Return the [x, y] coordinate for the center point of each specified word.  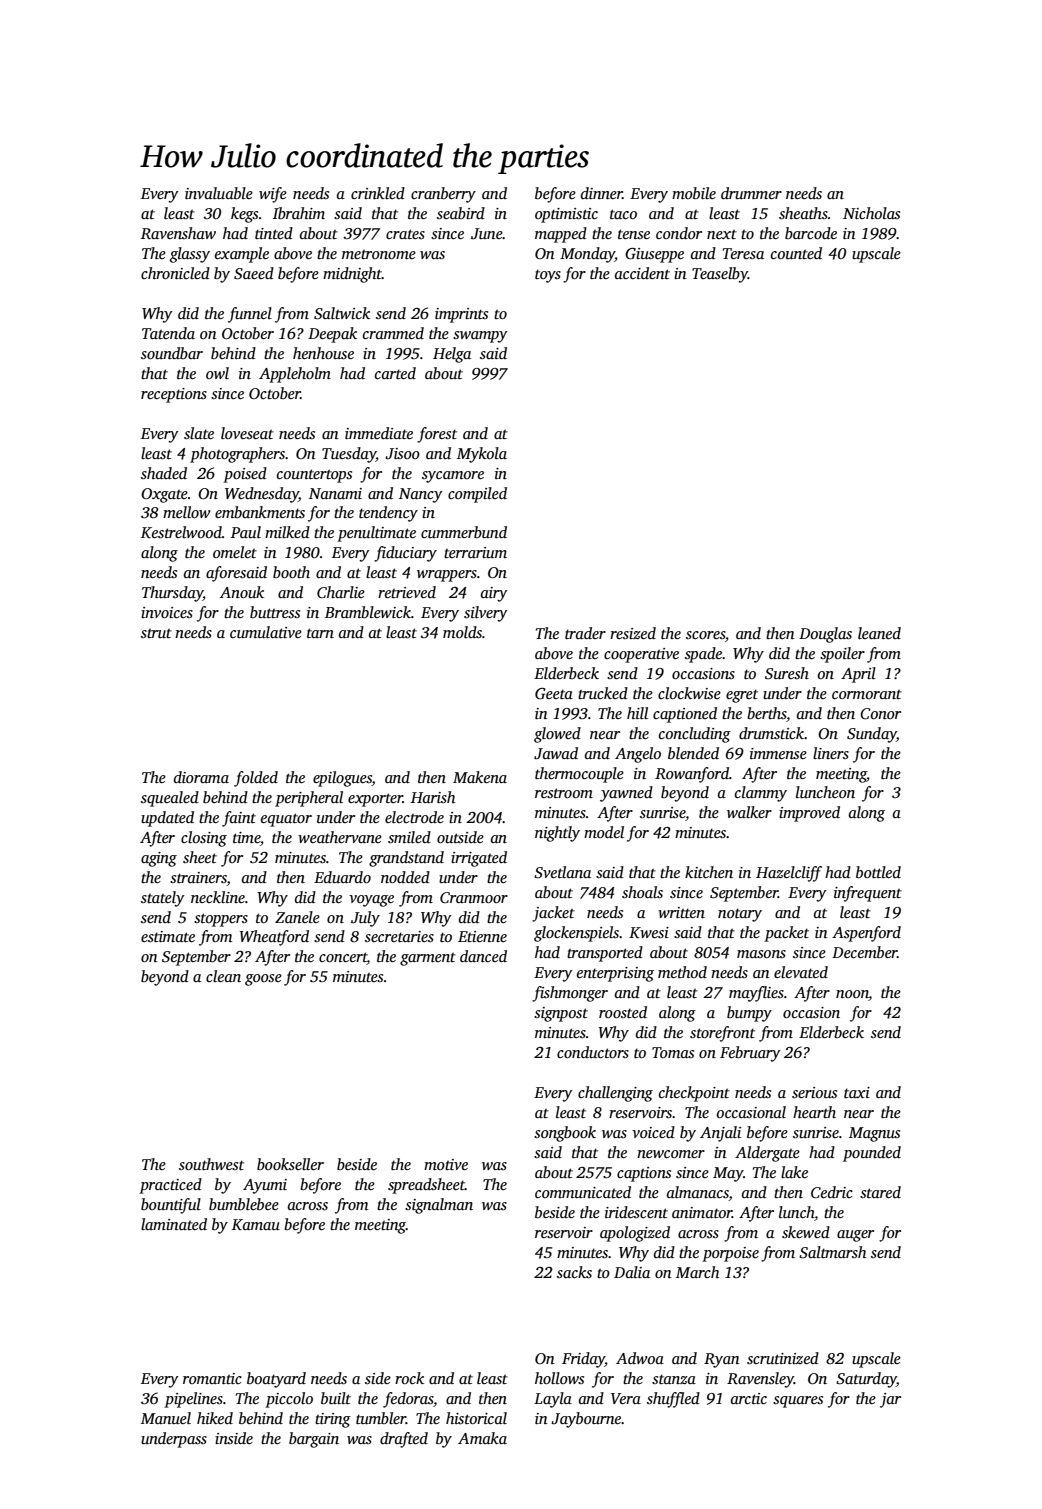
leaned [879, 633]
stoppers [221, 920]
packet [786, 934]
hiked [215, 1418]
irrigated [479, 859]
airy [494, 594]
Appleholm [295, 375]
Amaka [482, 1438]
